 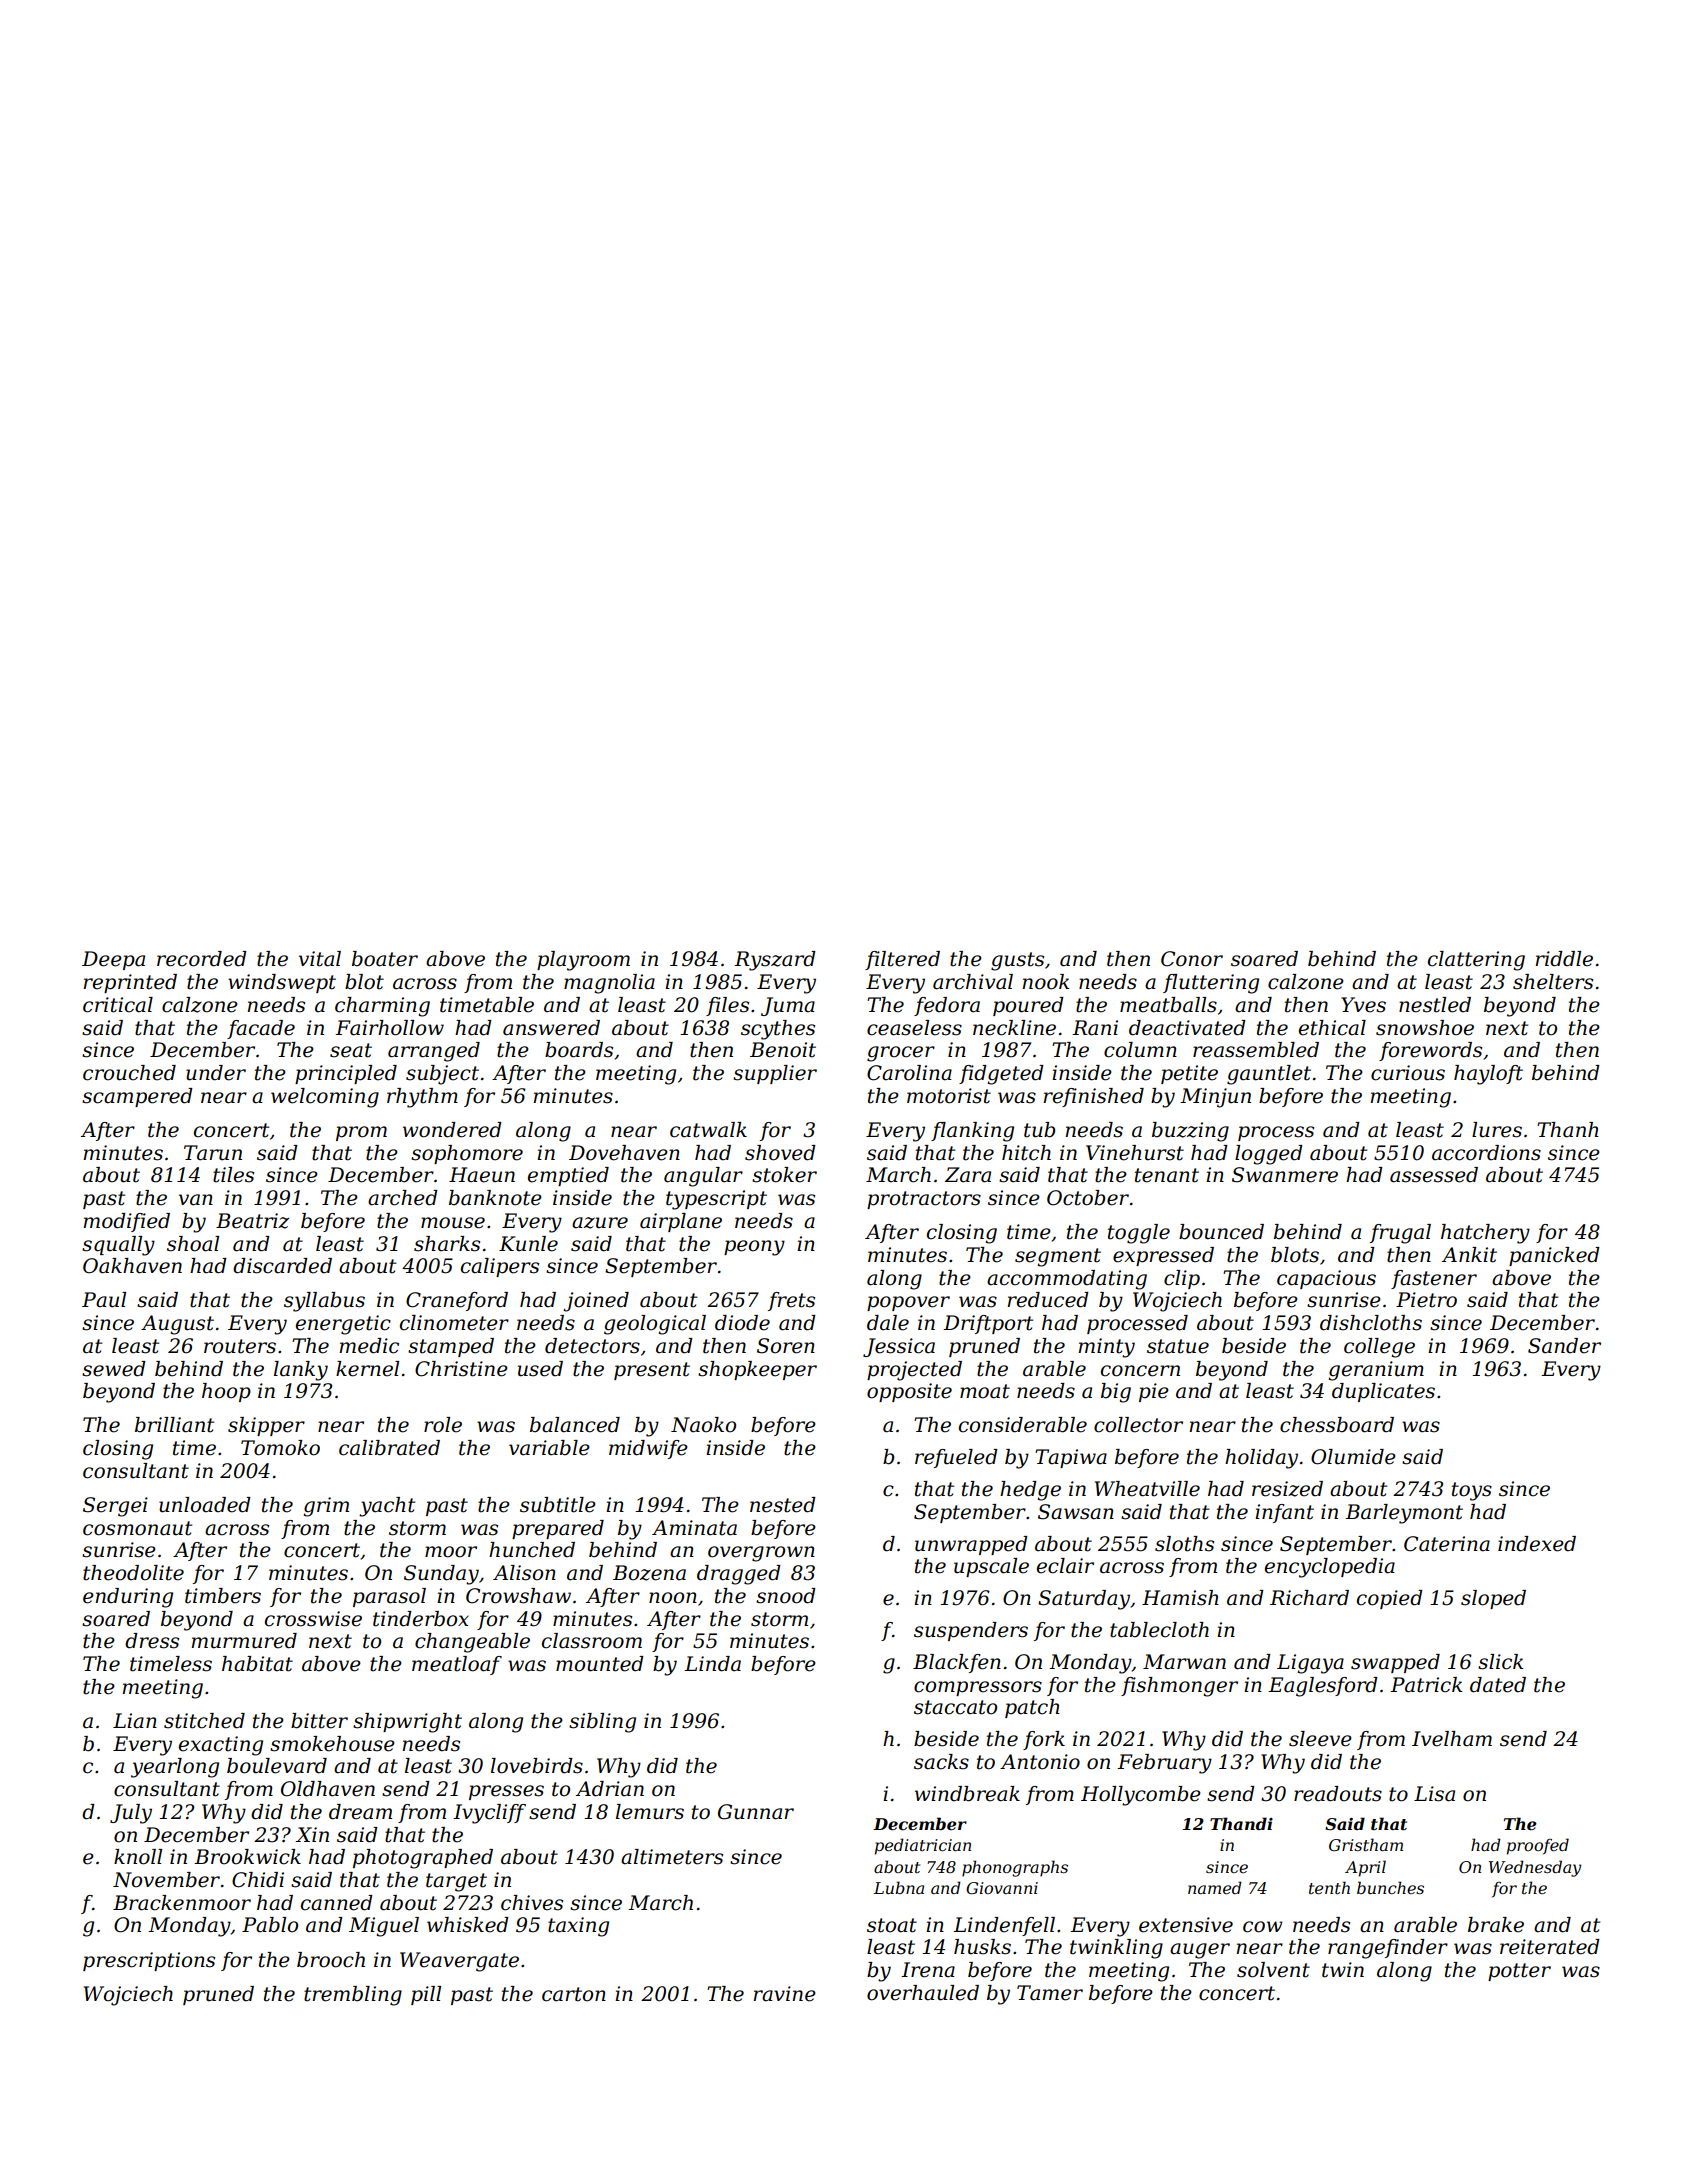 I want to click on dress, so click(x=152, y=1641).
